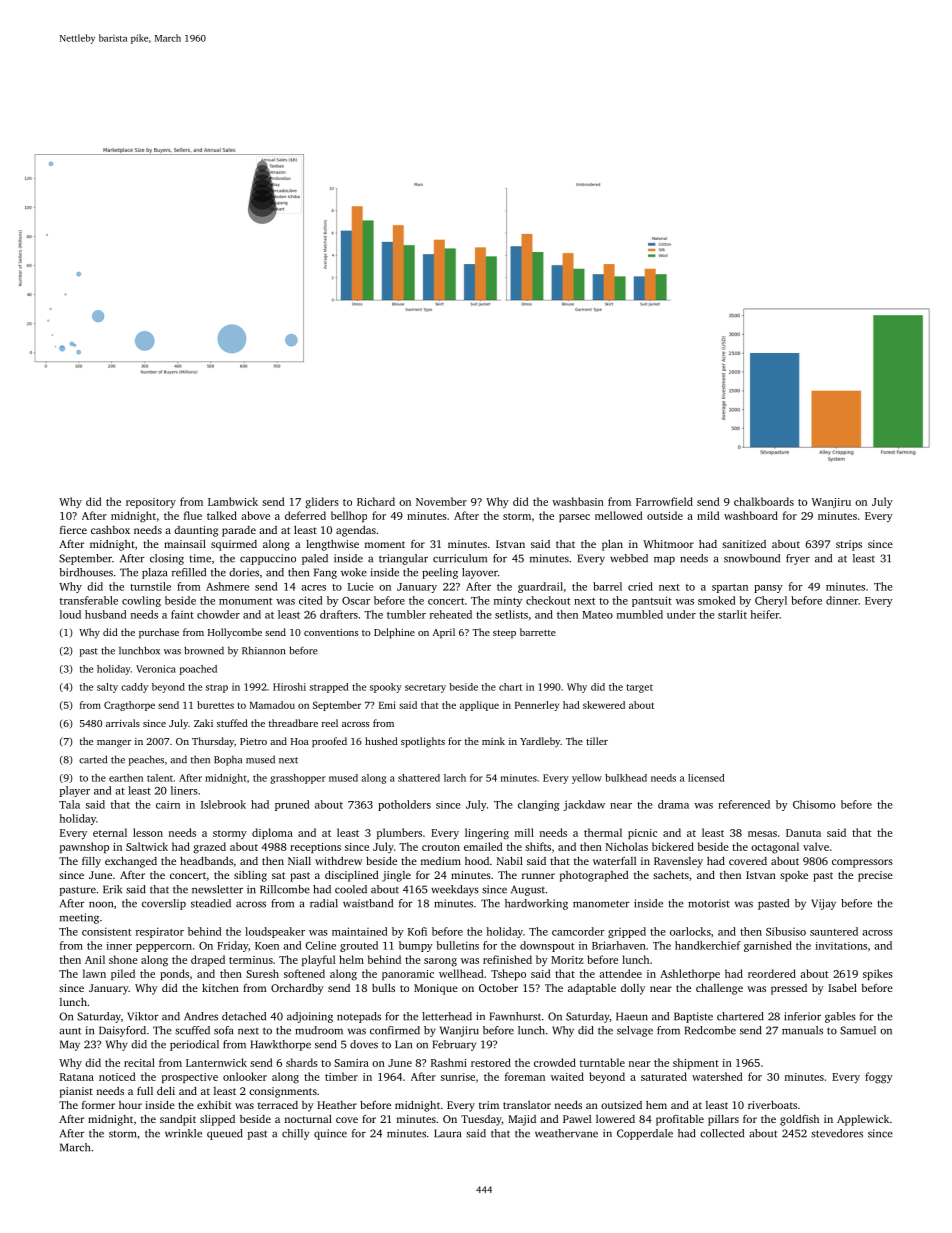 The width and height of the image is (952, 1233). Describe the element at coordinates (693, 1017) in the image. I see `Baptiste` at that location.
